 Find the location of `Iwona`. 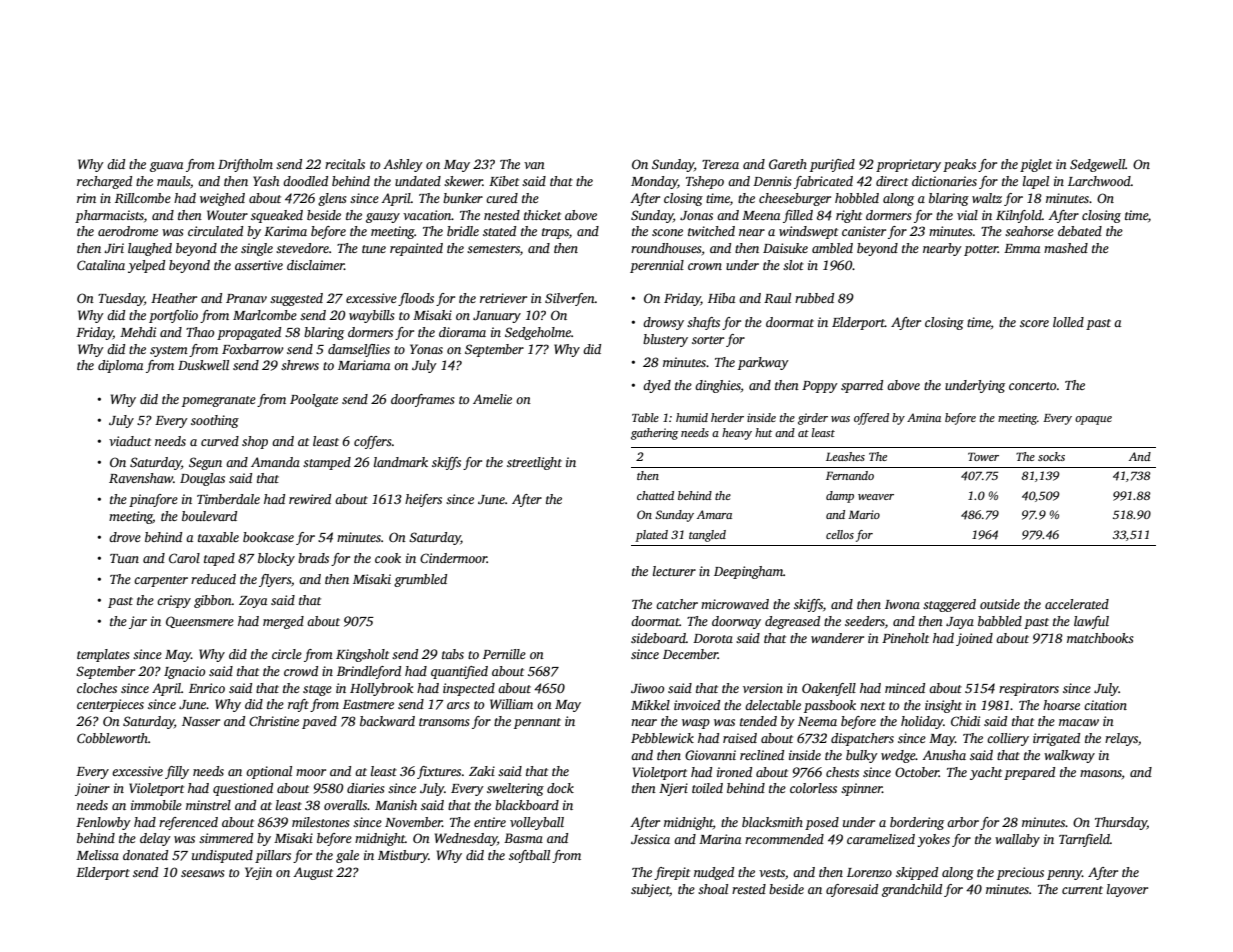

Iwona is located at coordinates (902, 604).
